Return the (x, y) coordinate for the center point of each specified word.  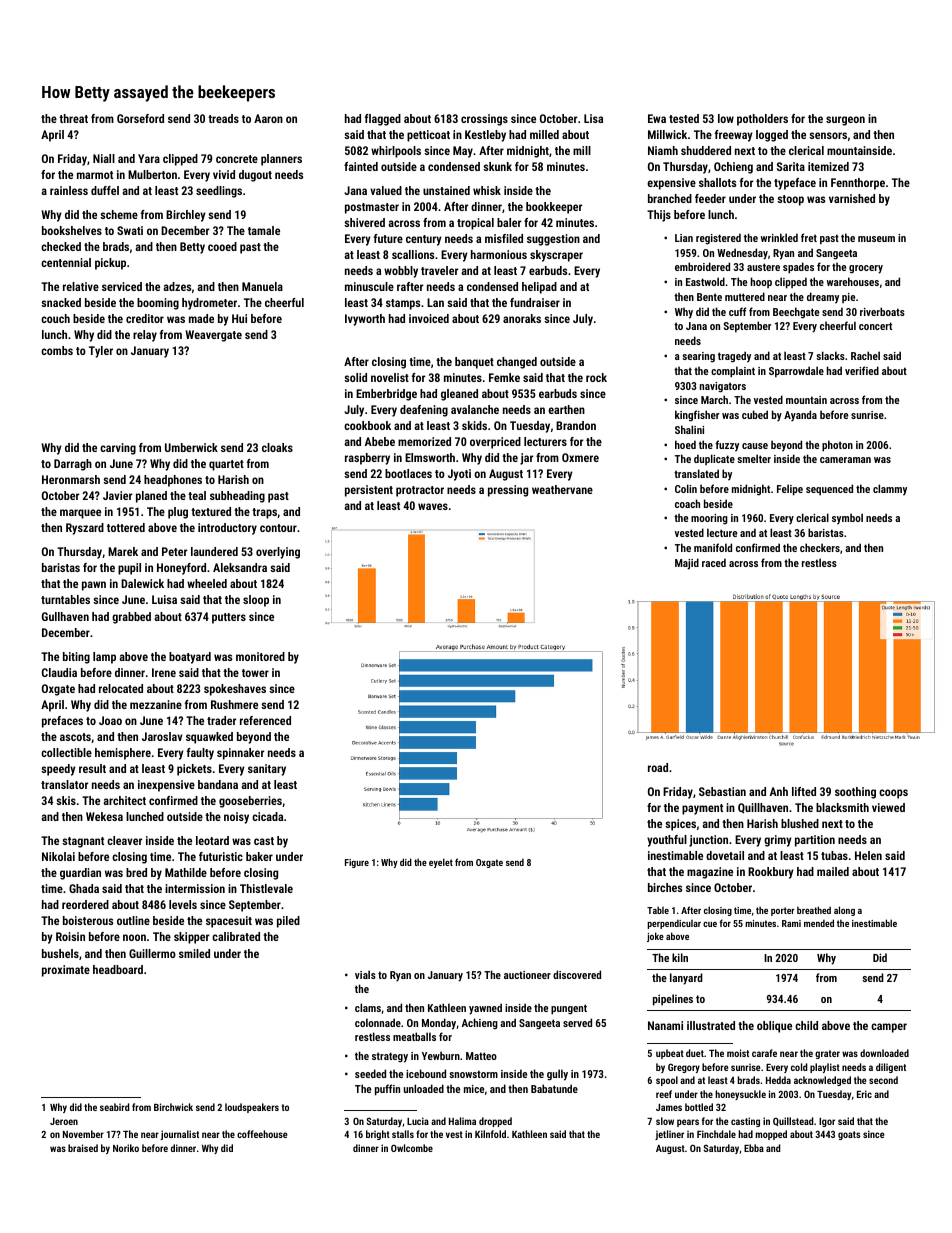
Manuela (262, 286)
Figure (357, 863)
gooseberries (250, 802)
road (658, 767)
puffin (387, 1090)
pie (848, 298)
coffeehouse (262, 1134)
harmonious (499, 254)
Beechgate (796, 313)
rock (596, 377)
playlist (825, 1068)
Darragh (73, 465)
